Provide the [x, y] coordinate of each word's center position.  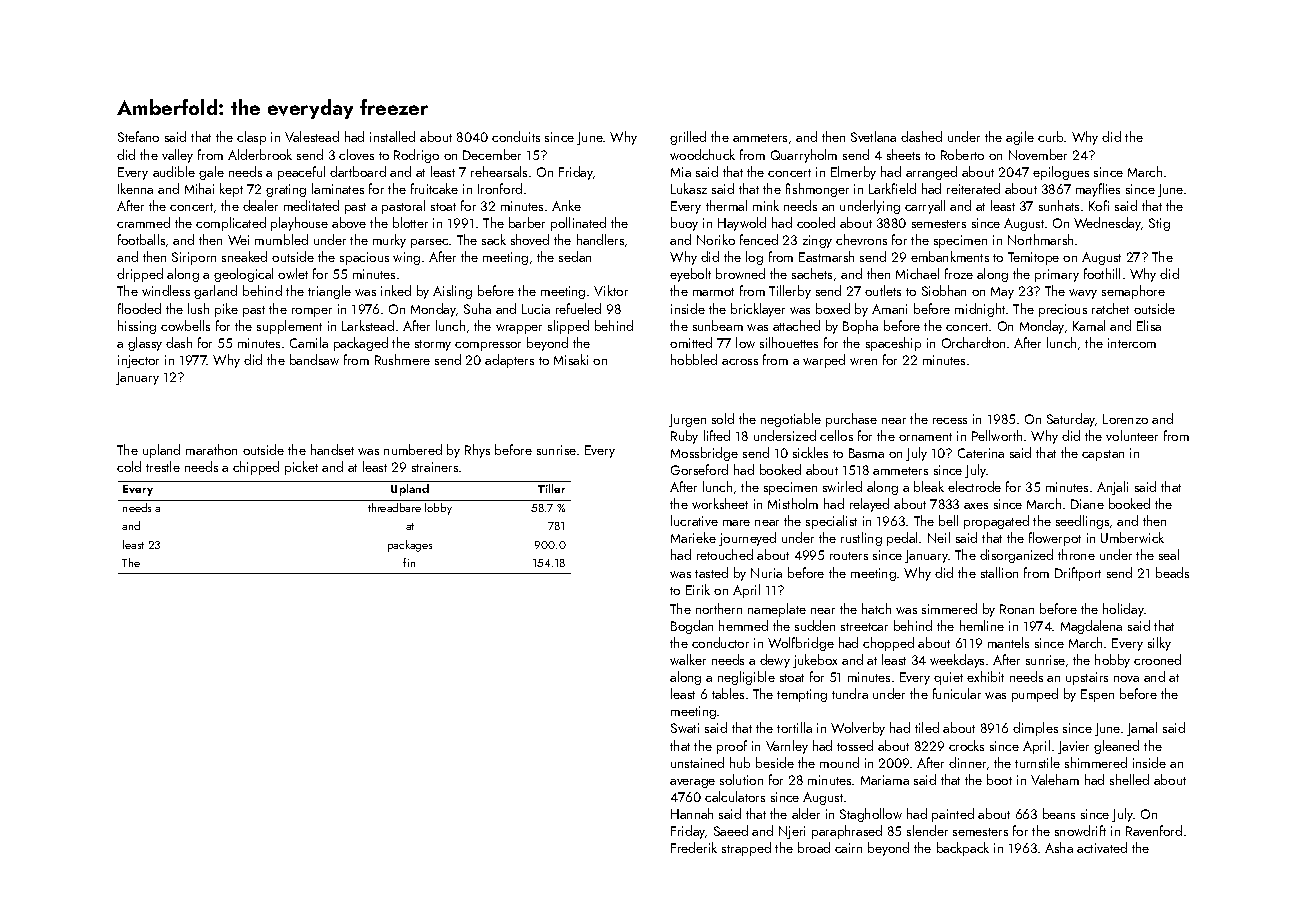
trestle [163, 466]
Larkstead [368, 325]
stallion [999, 572]
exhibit [985, 676]
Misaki [571, 359]
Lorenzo [1125, 419]
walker [688, 659]
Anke [566, 205]
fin [409, 562]
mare [736, 523]
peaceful [301, 173]
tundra [850, 693]
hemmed [743, 625]
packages [410, 546]
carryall [925, 207]
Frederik [694, 847]
